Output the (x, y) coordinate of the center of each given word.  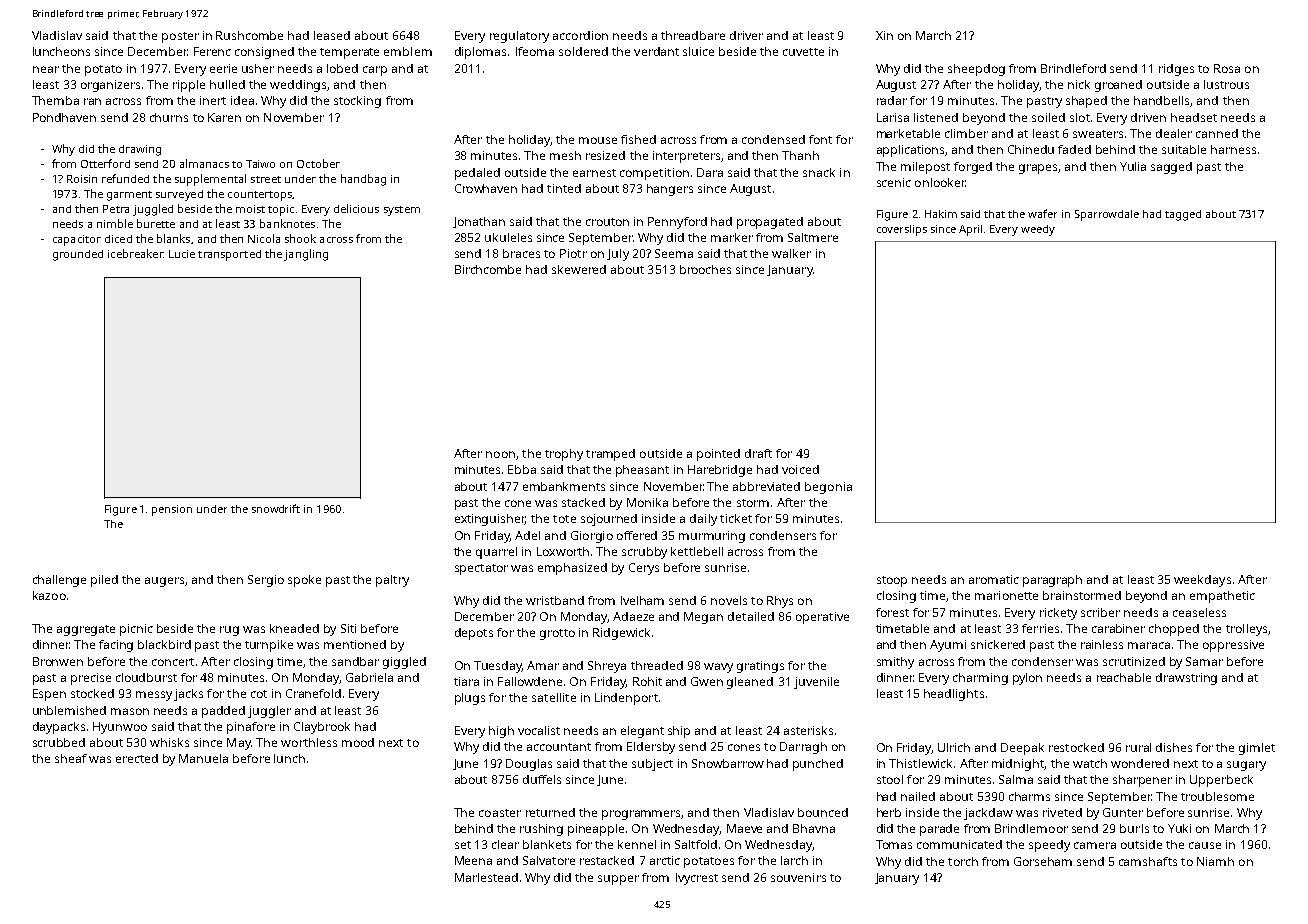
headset (1194, 117)
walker (791, 253)
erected (137, 758)
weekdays (1202, 581)
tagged (1183, 215)
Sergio (266, 581)
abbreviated (766, 486)
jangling (306, 255)
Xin (884, 35)
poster (180, 37)
